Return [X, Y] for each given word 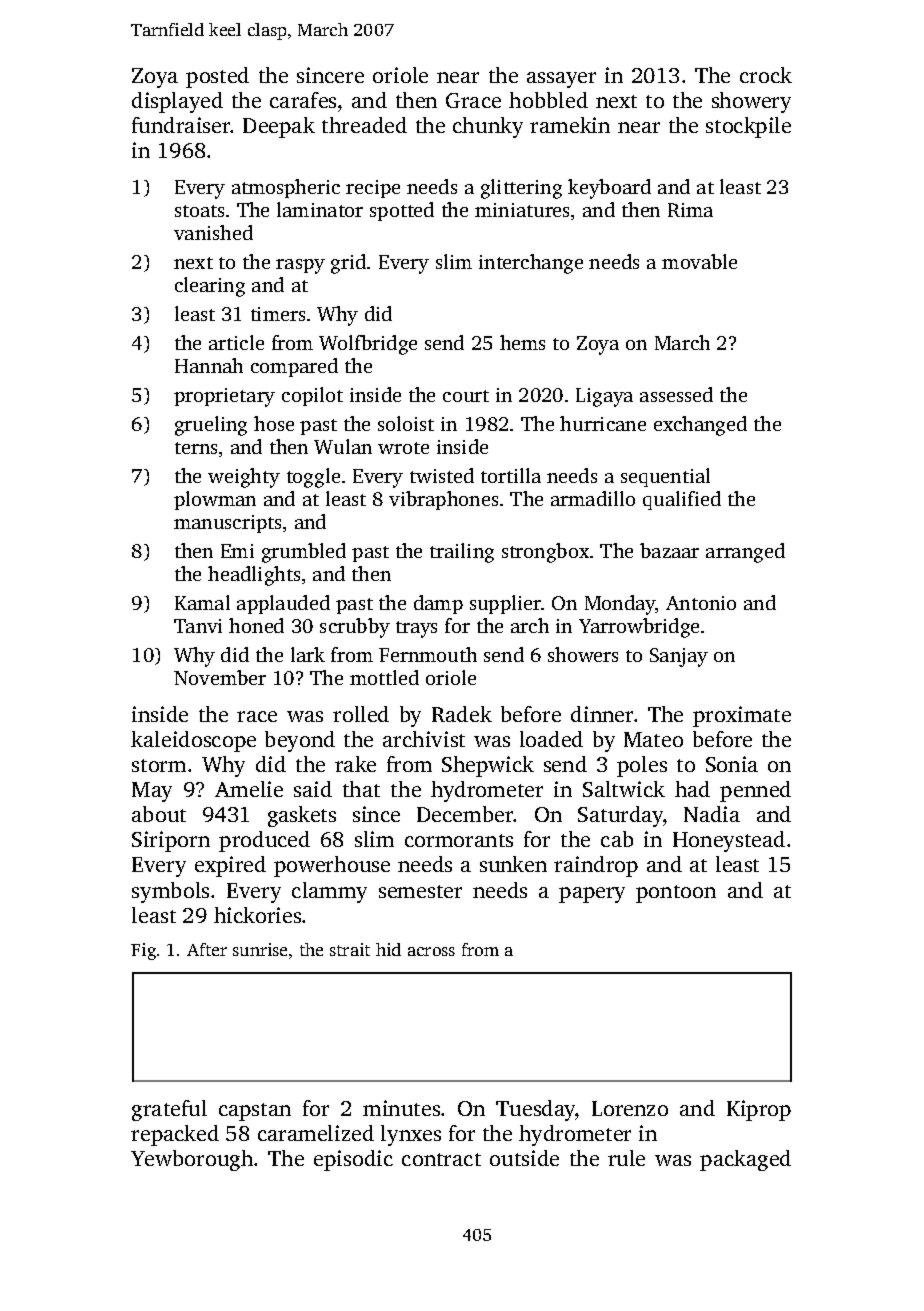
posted [217, 77]
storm [159, 765]
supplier [505, 604]
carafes [303, 100]
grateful [169, 1110]
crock [766, 75]
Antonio [701, 603]
